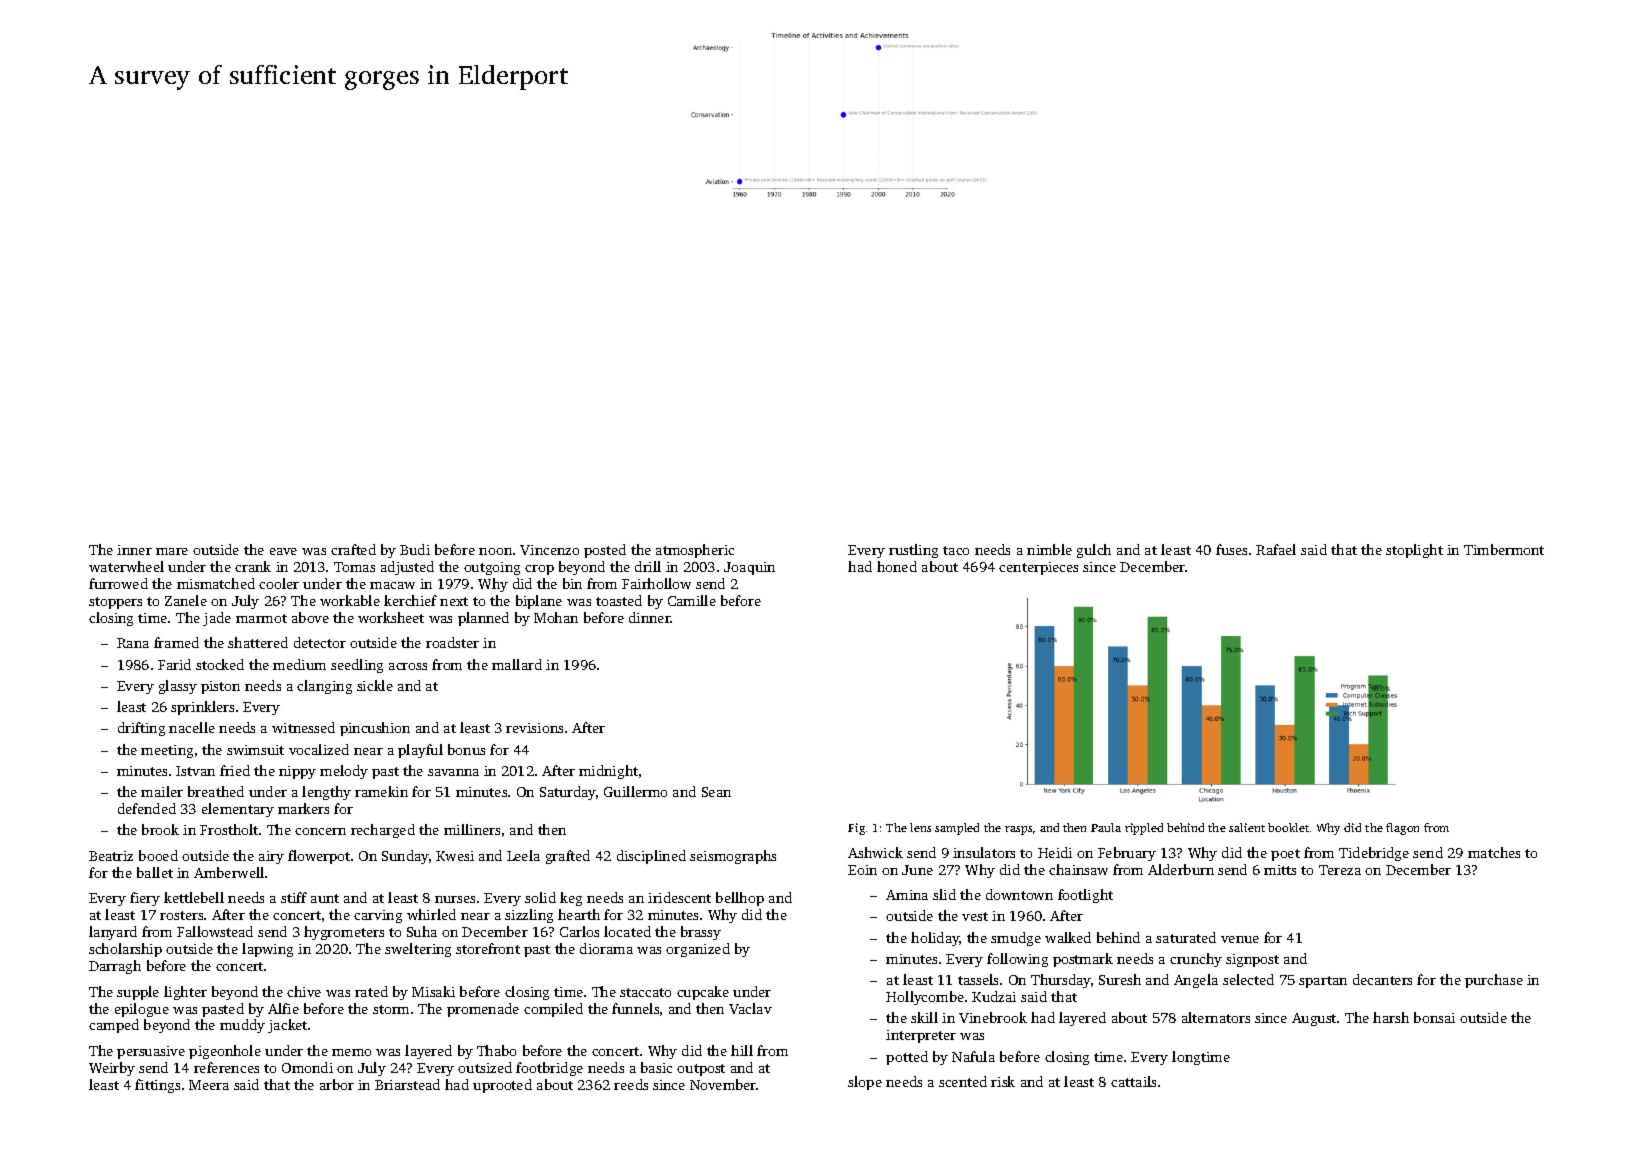  What do you see at coordinates (733, 857) in the screenshot?
I see `seismographs` at bounding box center [733, 857].
